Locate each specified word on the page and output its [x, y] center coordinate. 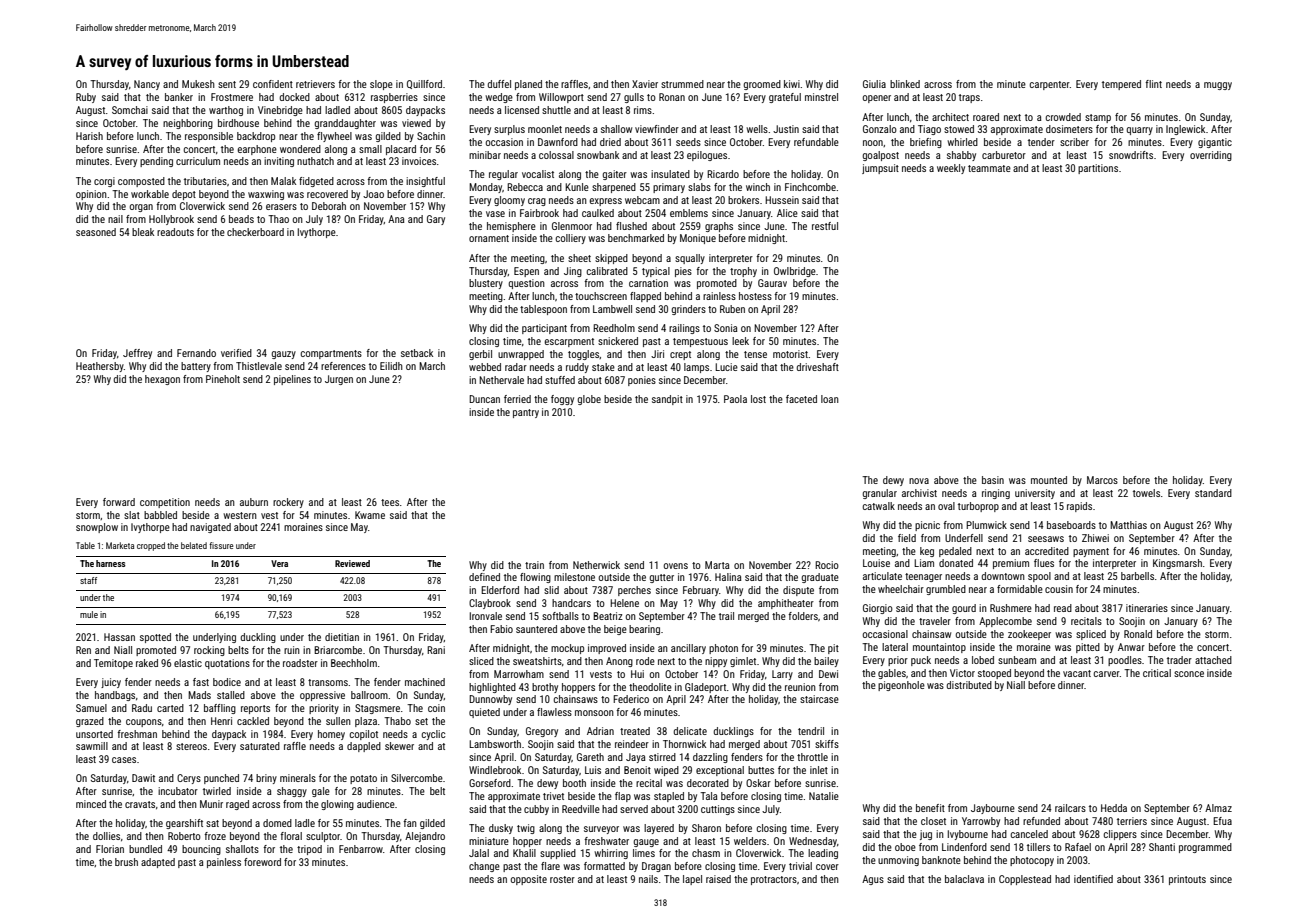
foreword [262, 862]
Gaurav [772, 283]
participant [544, 329]
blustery [486, 284]
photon [723, 649]
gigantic [1215, 143]
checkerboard [255, 232]
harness [111, 563]
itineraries [1147, 608]
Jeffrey [137, 354]
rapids [1079, 507]
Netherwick [596, 565]
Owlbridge [795, 272]
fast [201, 682]
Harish [89, 136]
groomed [762, 85]
